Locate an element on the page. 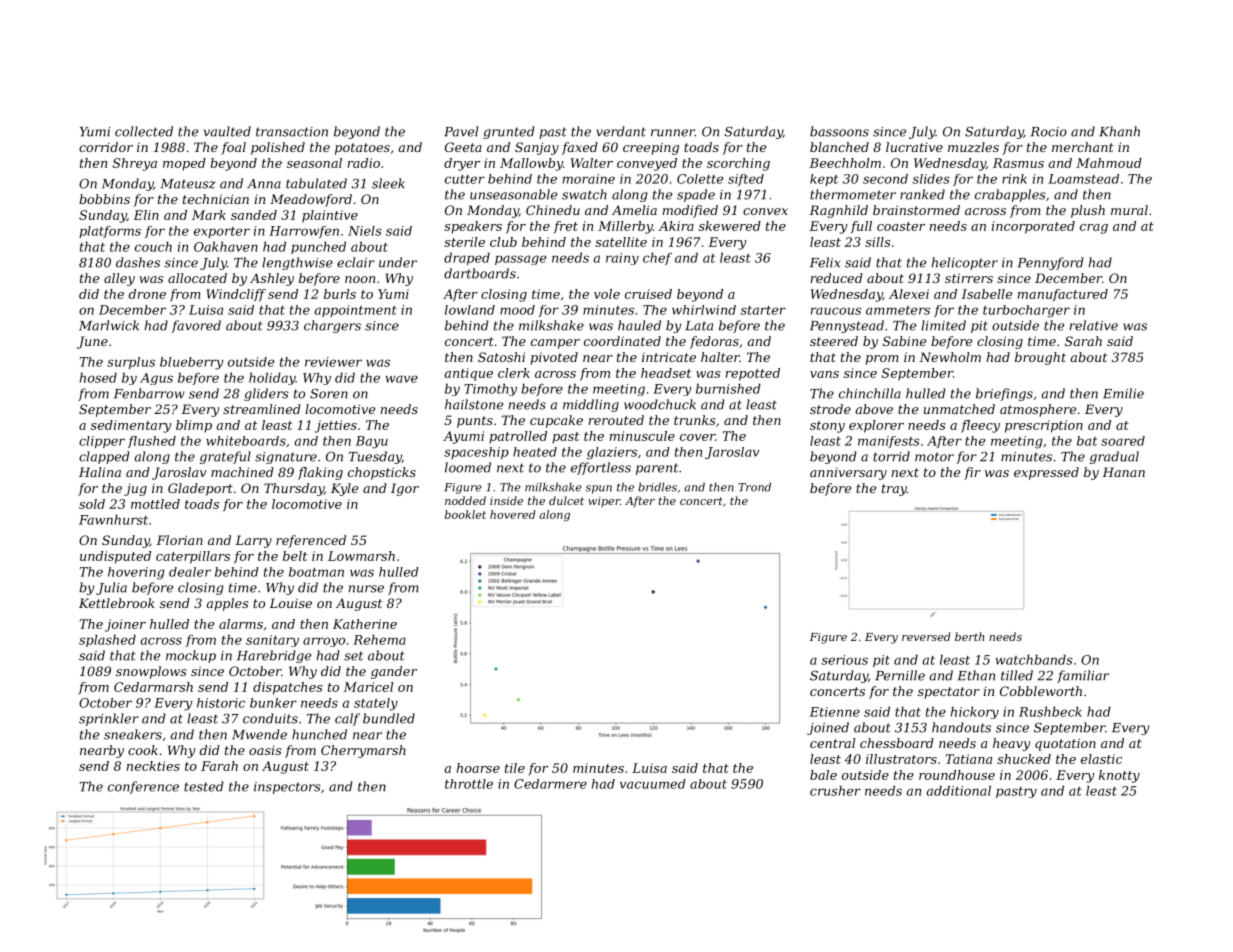 The width and height of the document is (1233, 952). Hanan is located at coordinates (1123, 472).
